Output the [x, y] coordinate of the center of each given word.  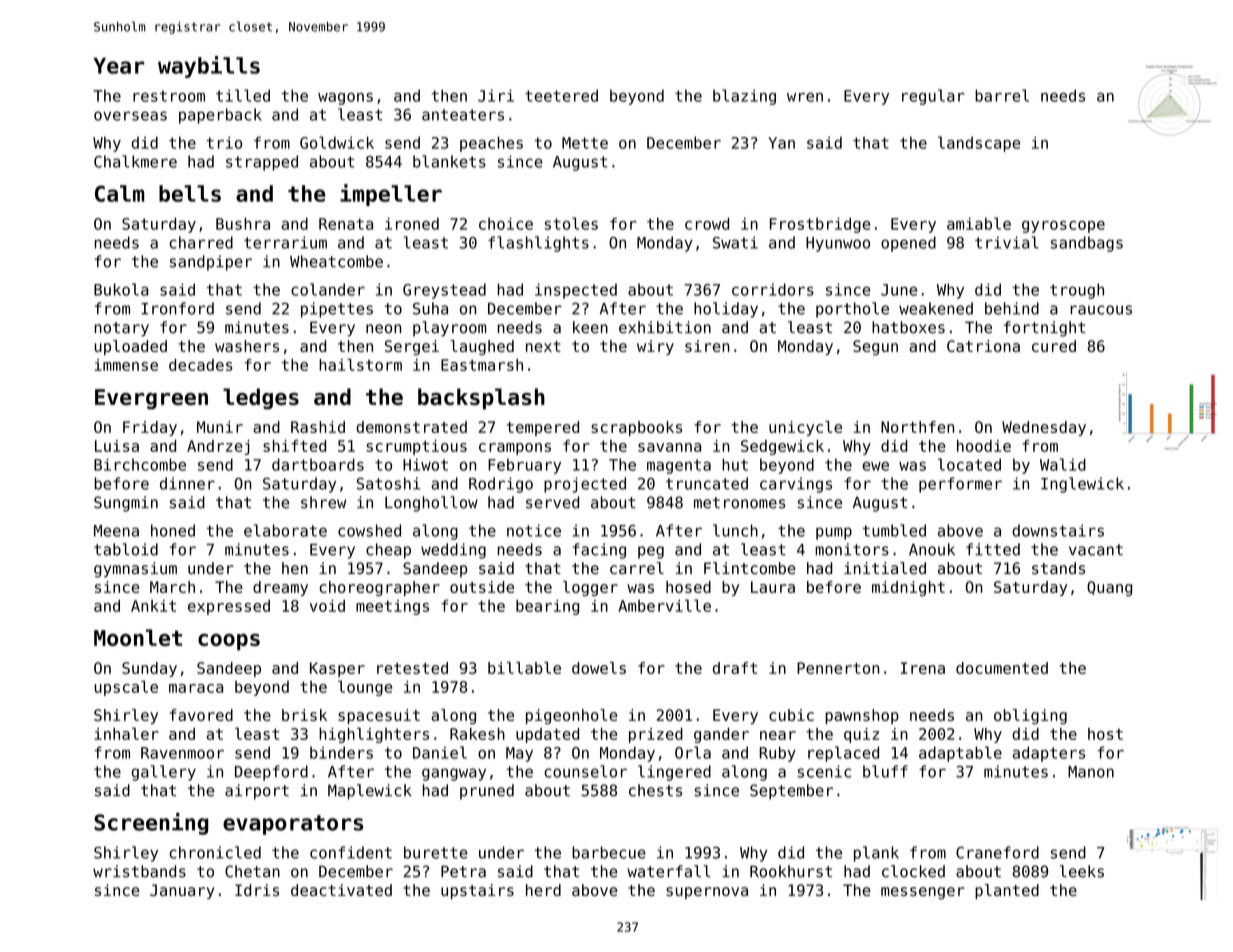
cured [1054, 346]
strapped [262, 163]
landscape [979, 144]
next [543, 346]
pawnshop [862, 716]
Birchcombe [140, 464]
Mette [585, 143]
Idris [257, 890]
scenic [824, 771]
